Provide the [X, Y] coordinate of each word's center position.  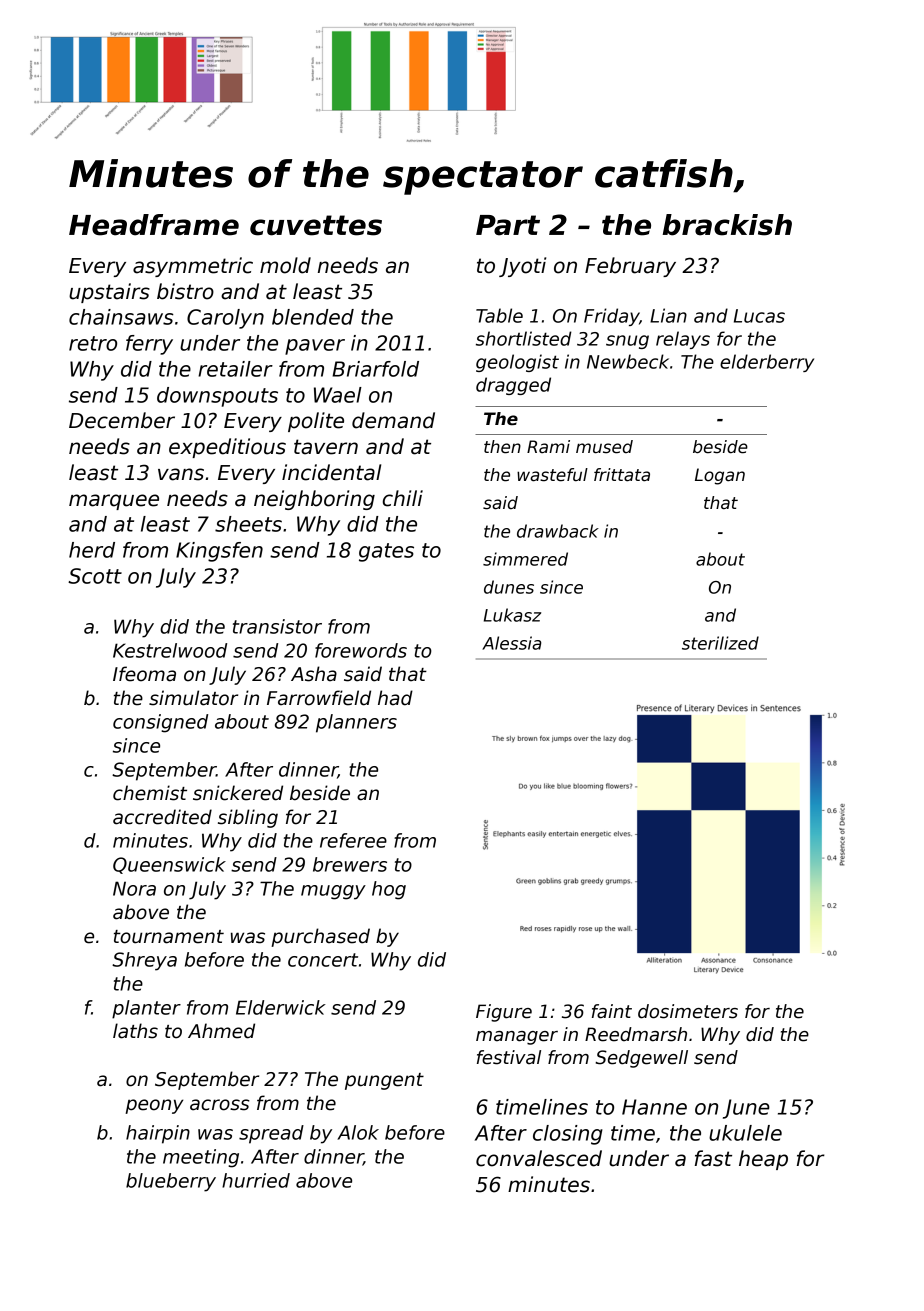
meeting [201, 1158]
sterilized [720, 643]
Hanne [654, 1107]
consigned [160, 723]
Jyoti [522, 267]
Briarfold [375, 369]
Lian [668, 315]
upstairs [109, 293]
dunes [509, 587]
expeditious [227, 448]
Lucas [759, 316]
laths [135, 1031]
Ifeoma [144, 674]
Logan [720, 476]
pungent [384, 1081]
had [395, 698]
